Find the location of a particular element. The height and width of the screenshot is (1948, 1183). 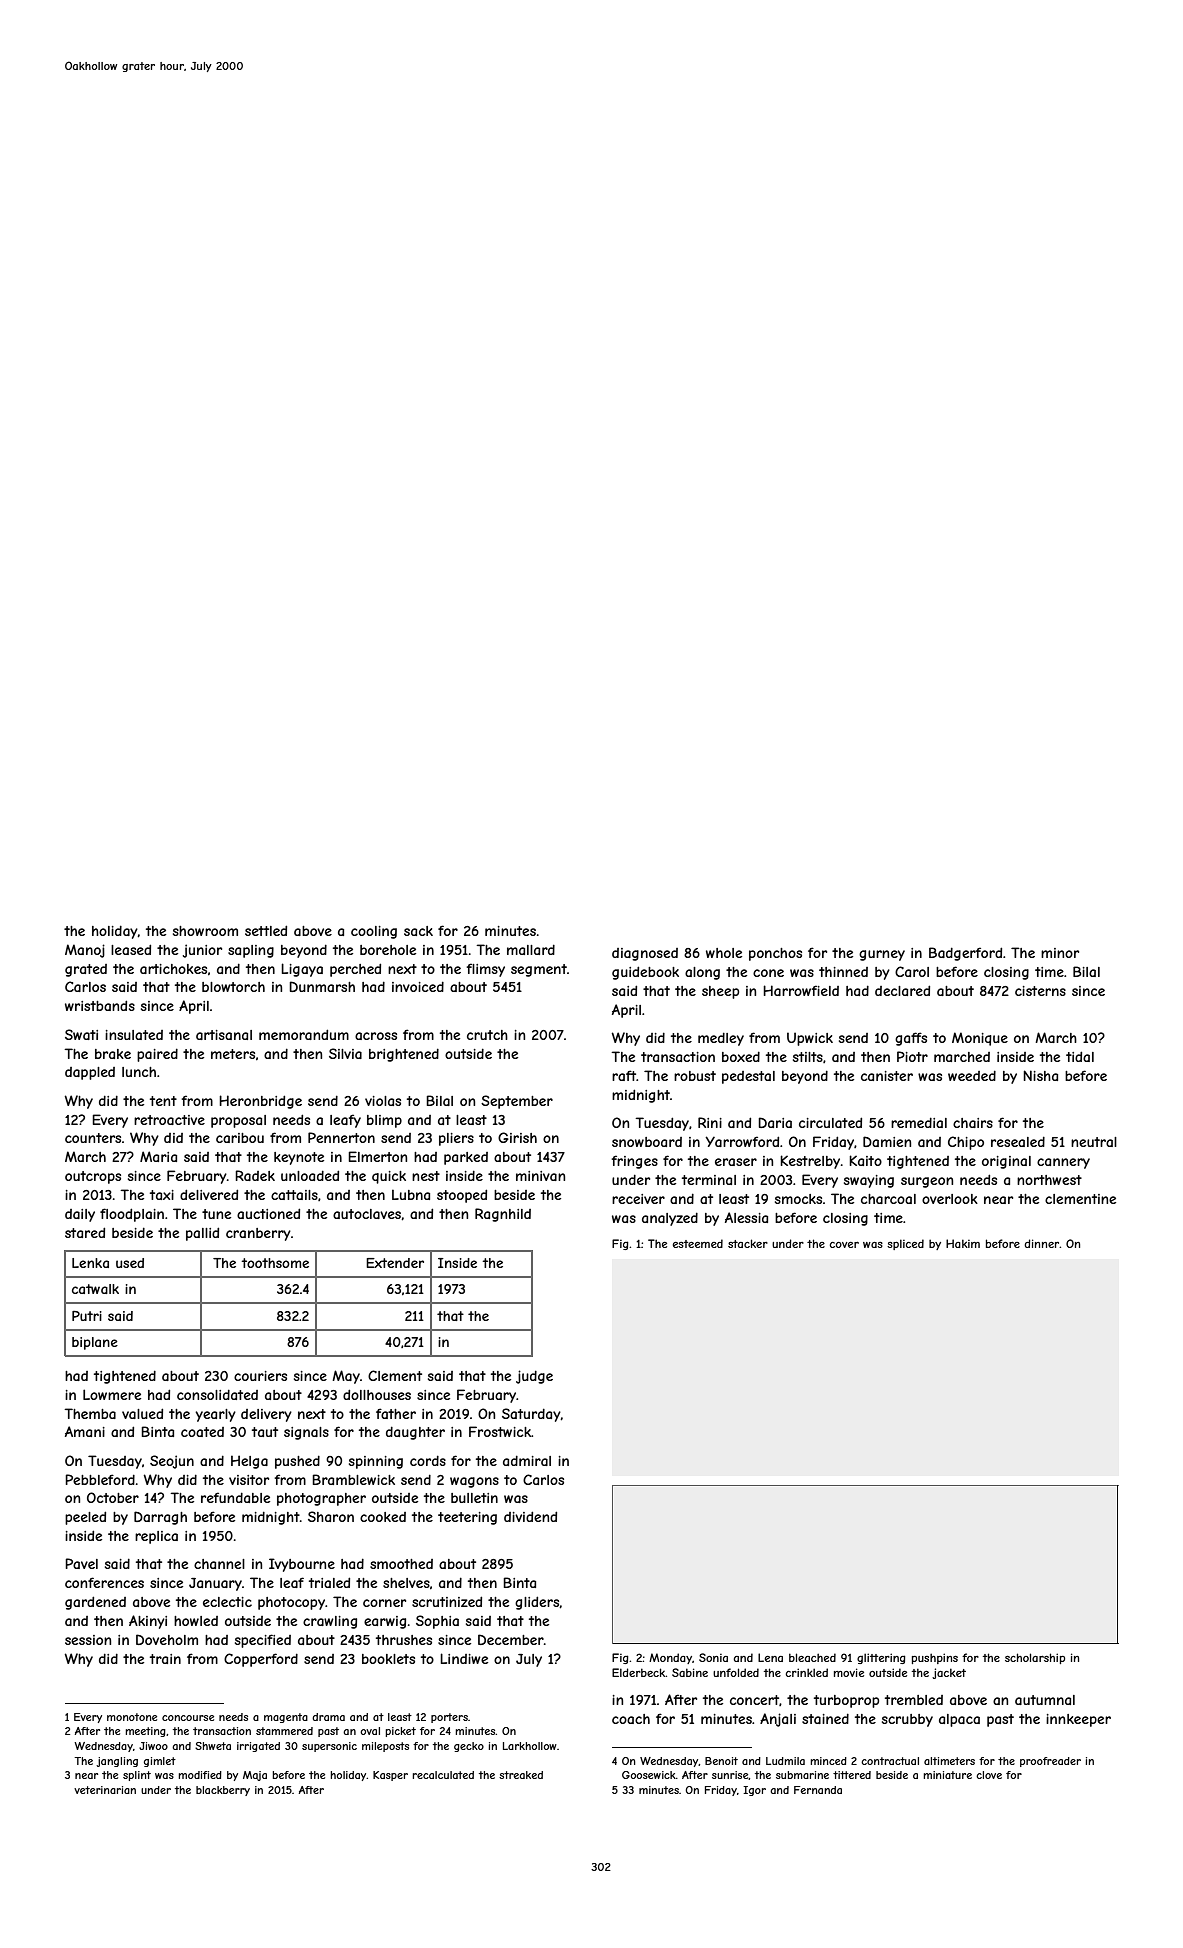

father is located at coordinates (396, 1413).
